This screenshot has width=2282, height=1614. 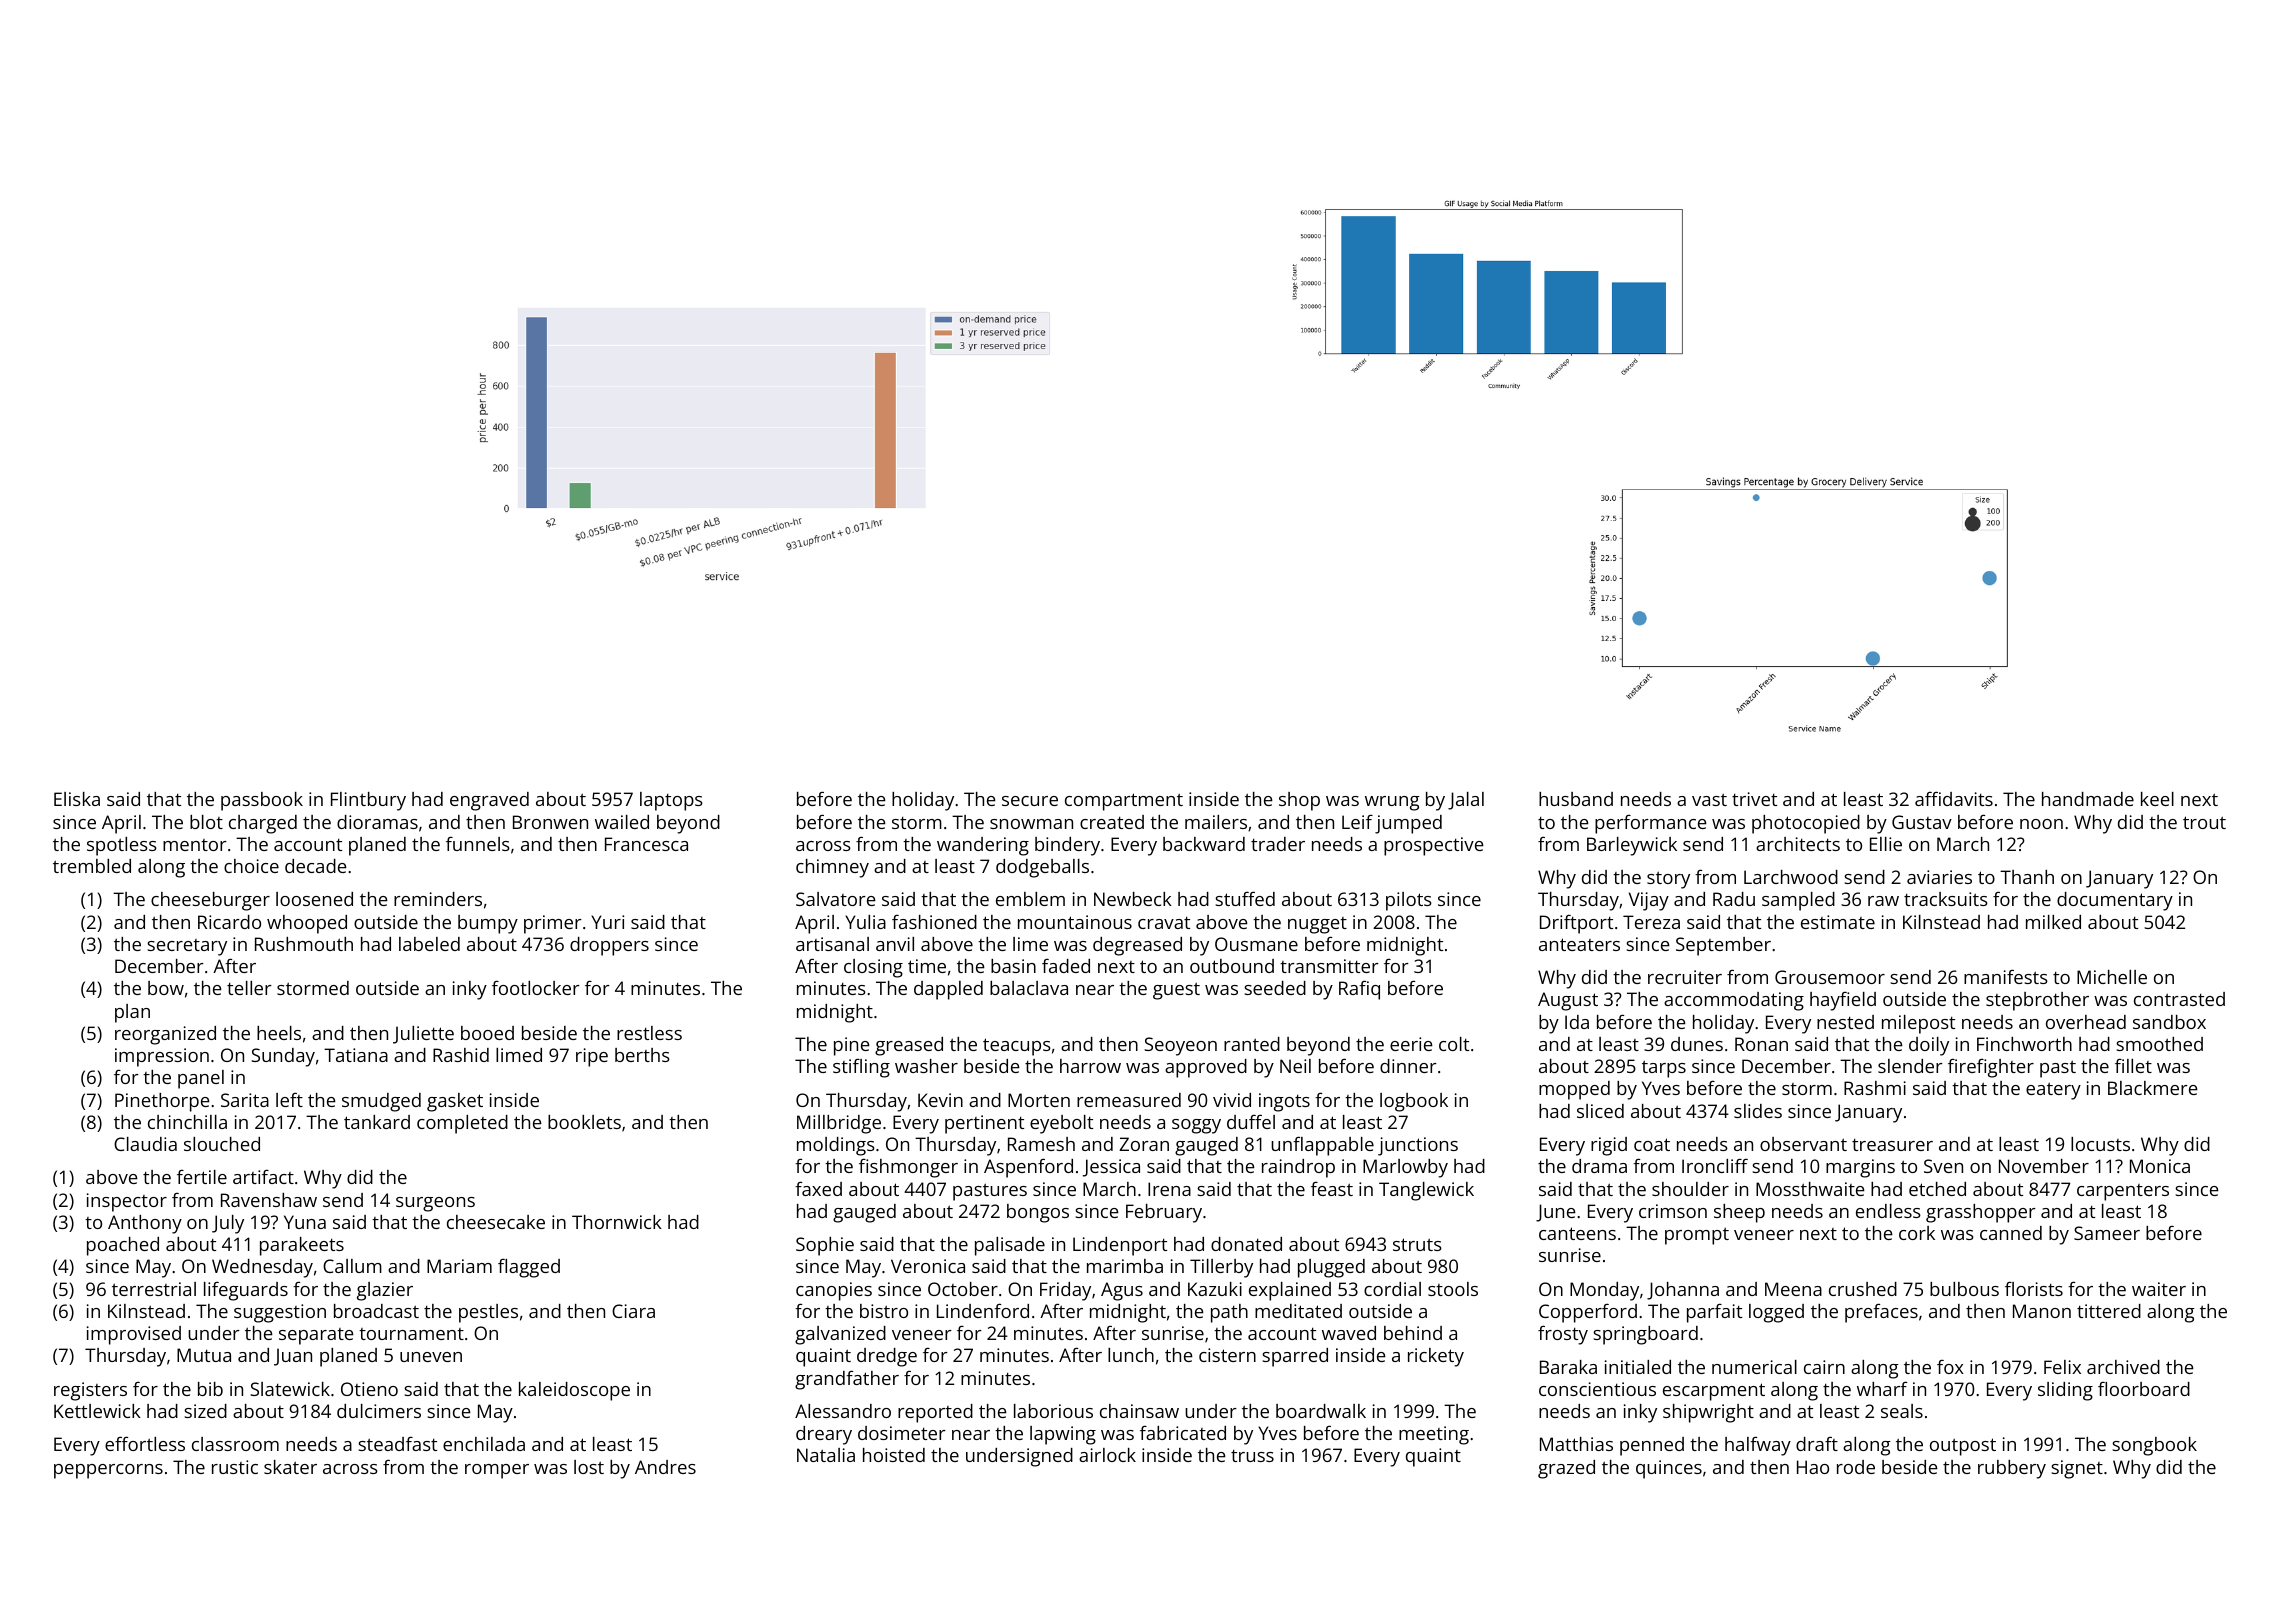 I want to click on laptops, so click(x=671, y=801).
